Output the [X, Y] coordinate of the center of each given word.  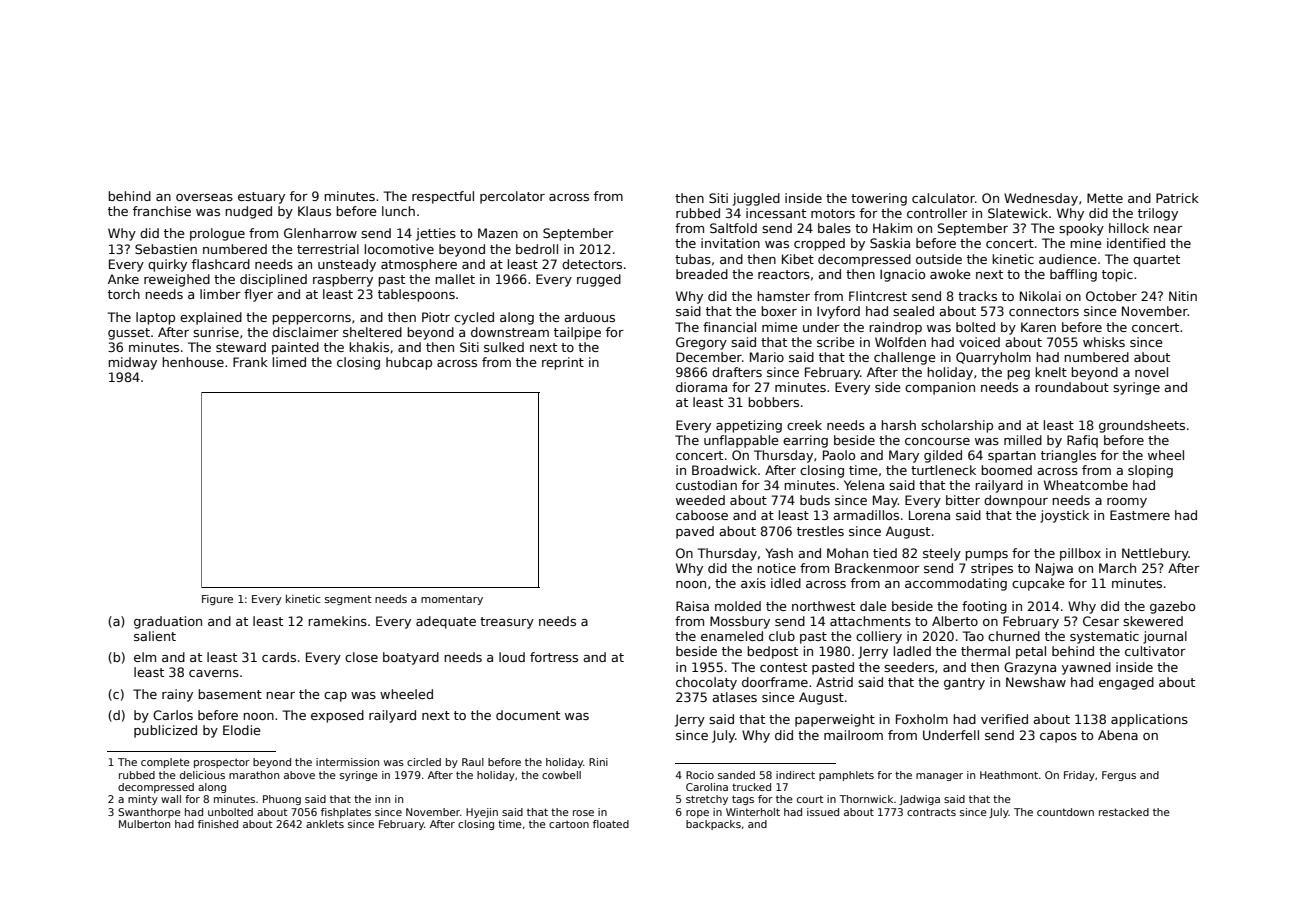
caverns [214, 673]
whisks [1104, 342]
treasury [507, 623]
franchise [162, 211]
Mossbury [740, 622]
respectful [443, 197]
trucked [751, 787]
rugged [599, 280]
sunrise [216, 332]
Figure [217, 600]
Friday [1079, 776]
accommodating [956, 584]
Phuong [282, 800]
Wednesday [1041, 199]
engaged [1126, 683]
